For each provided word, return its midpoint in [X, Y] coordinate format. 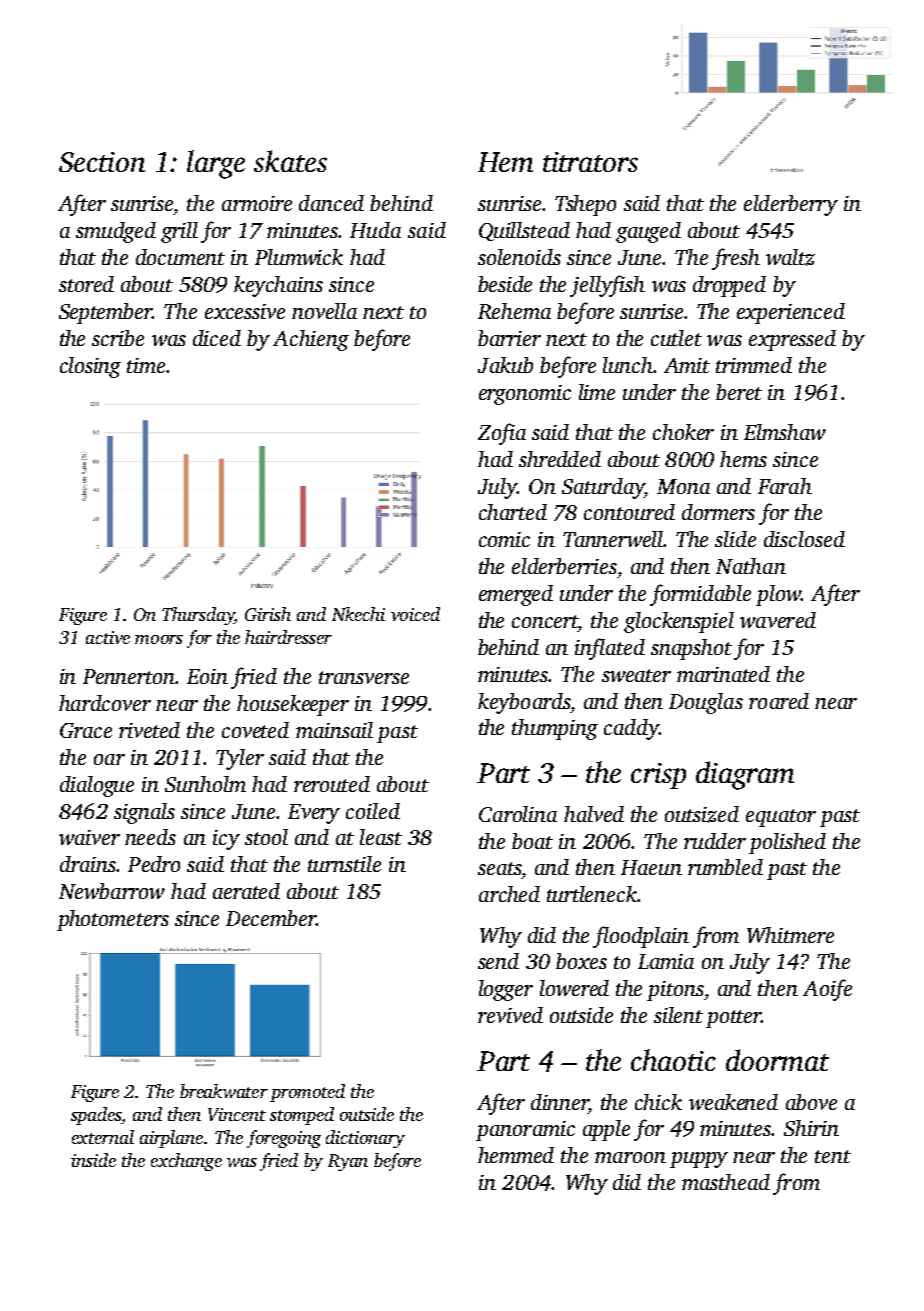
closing [90, 367]
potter [733, 1019]
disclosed [804, 539]
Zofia [502, 434]
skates [290, 161]
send [498, 961]
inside [93, 1160]
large [216, 164]
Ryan [348, 1162]
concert [545, 621]
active [108, 637]
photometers [113, 920]
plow [778, 595]
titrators [590, 162]
